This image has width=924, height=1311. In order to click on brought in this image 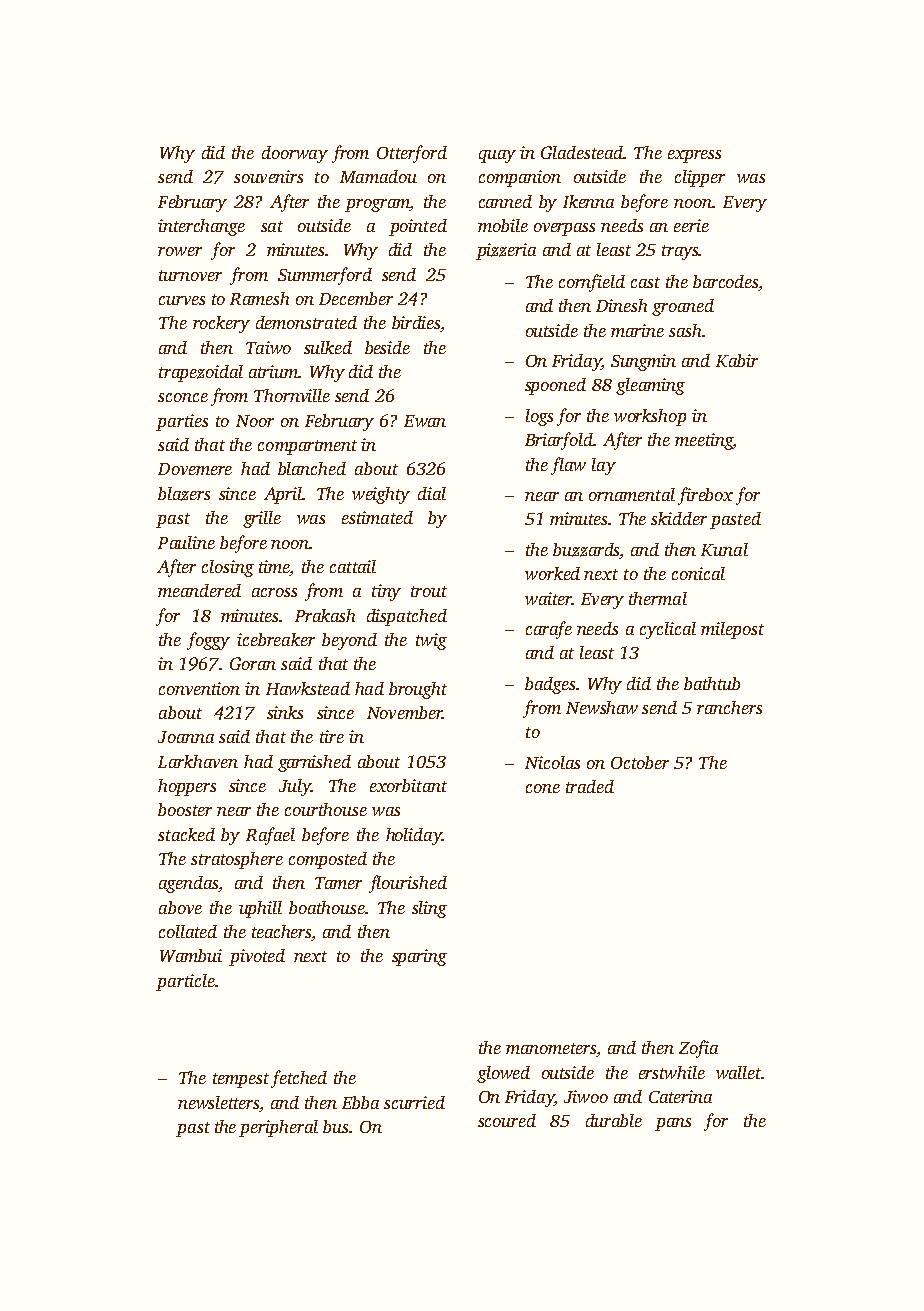, I will do `click(418, 690)`.
